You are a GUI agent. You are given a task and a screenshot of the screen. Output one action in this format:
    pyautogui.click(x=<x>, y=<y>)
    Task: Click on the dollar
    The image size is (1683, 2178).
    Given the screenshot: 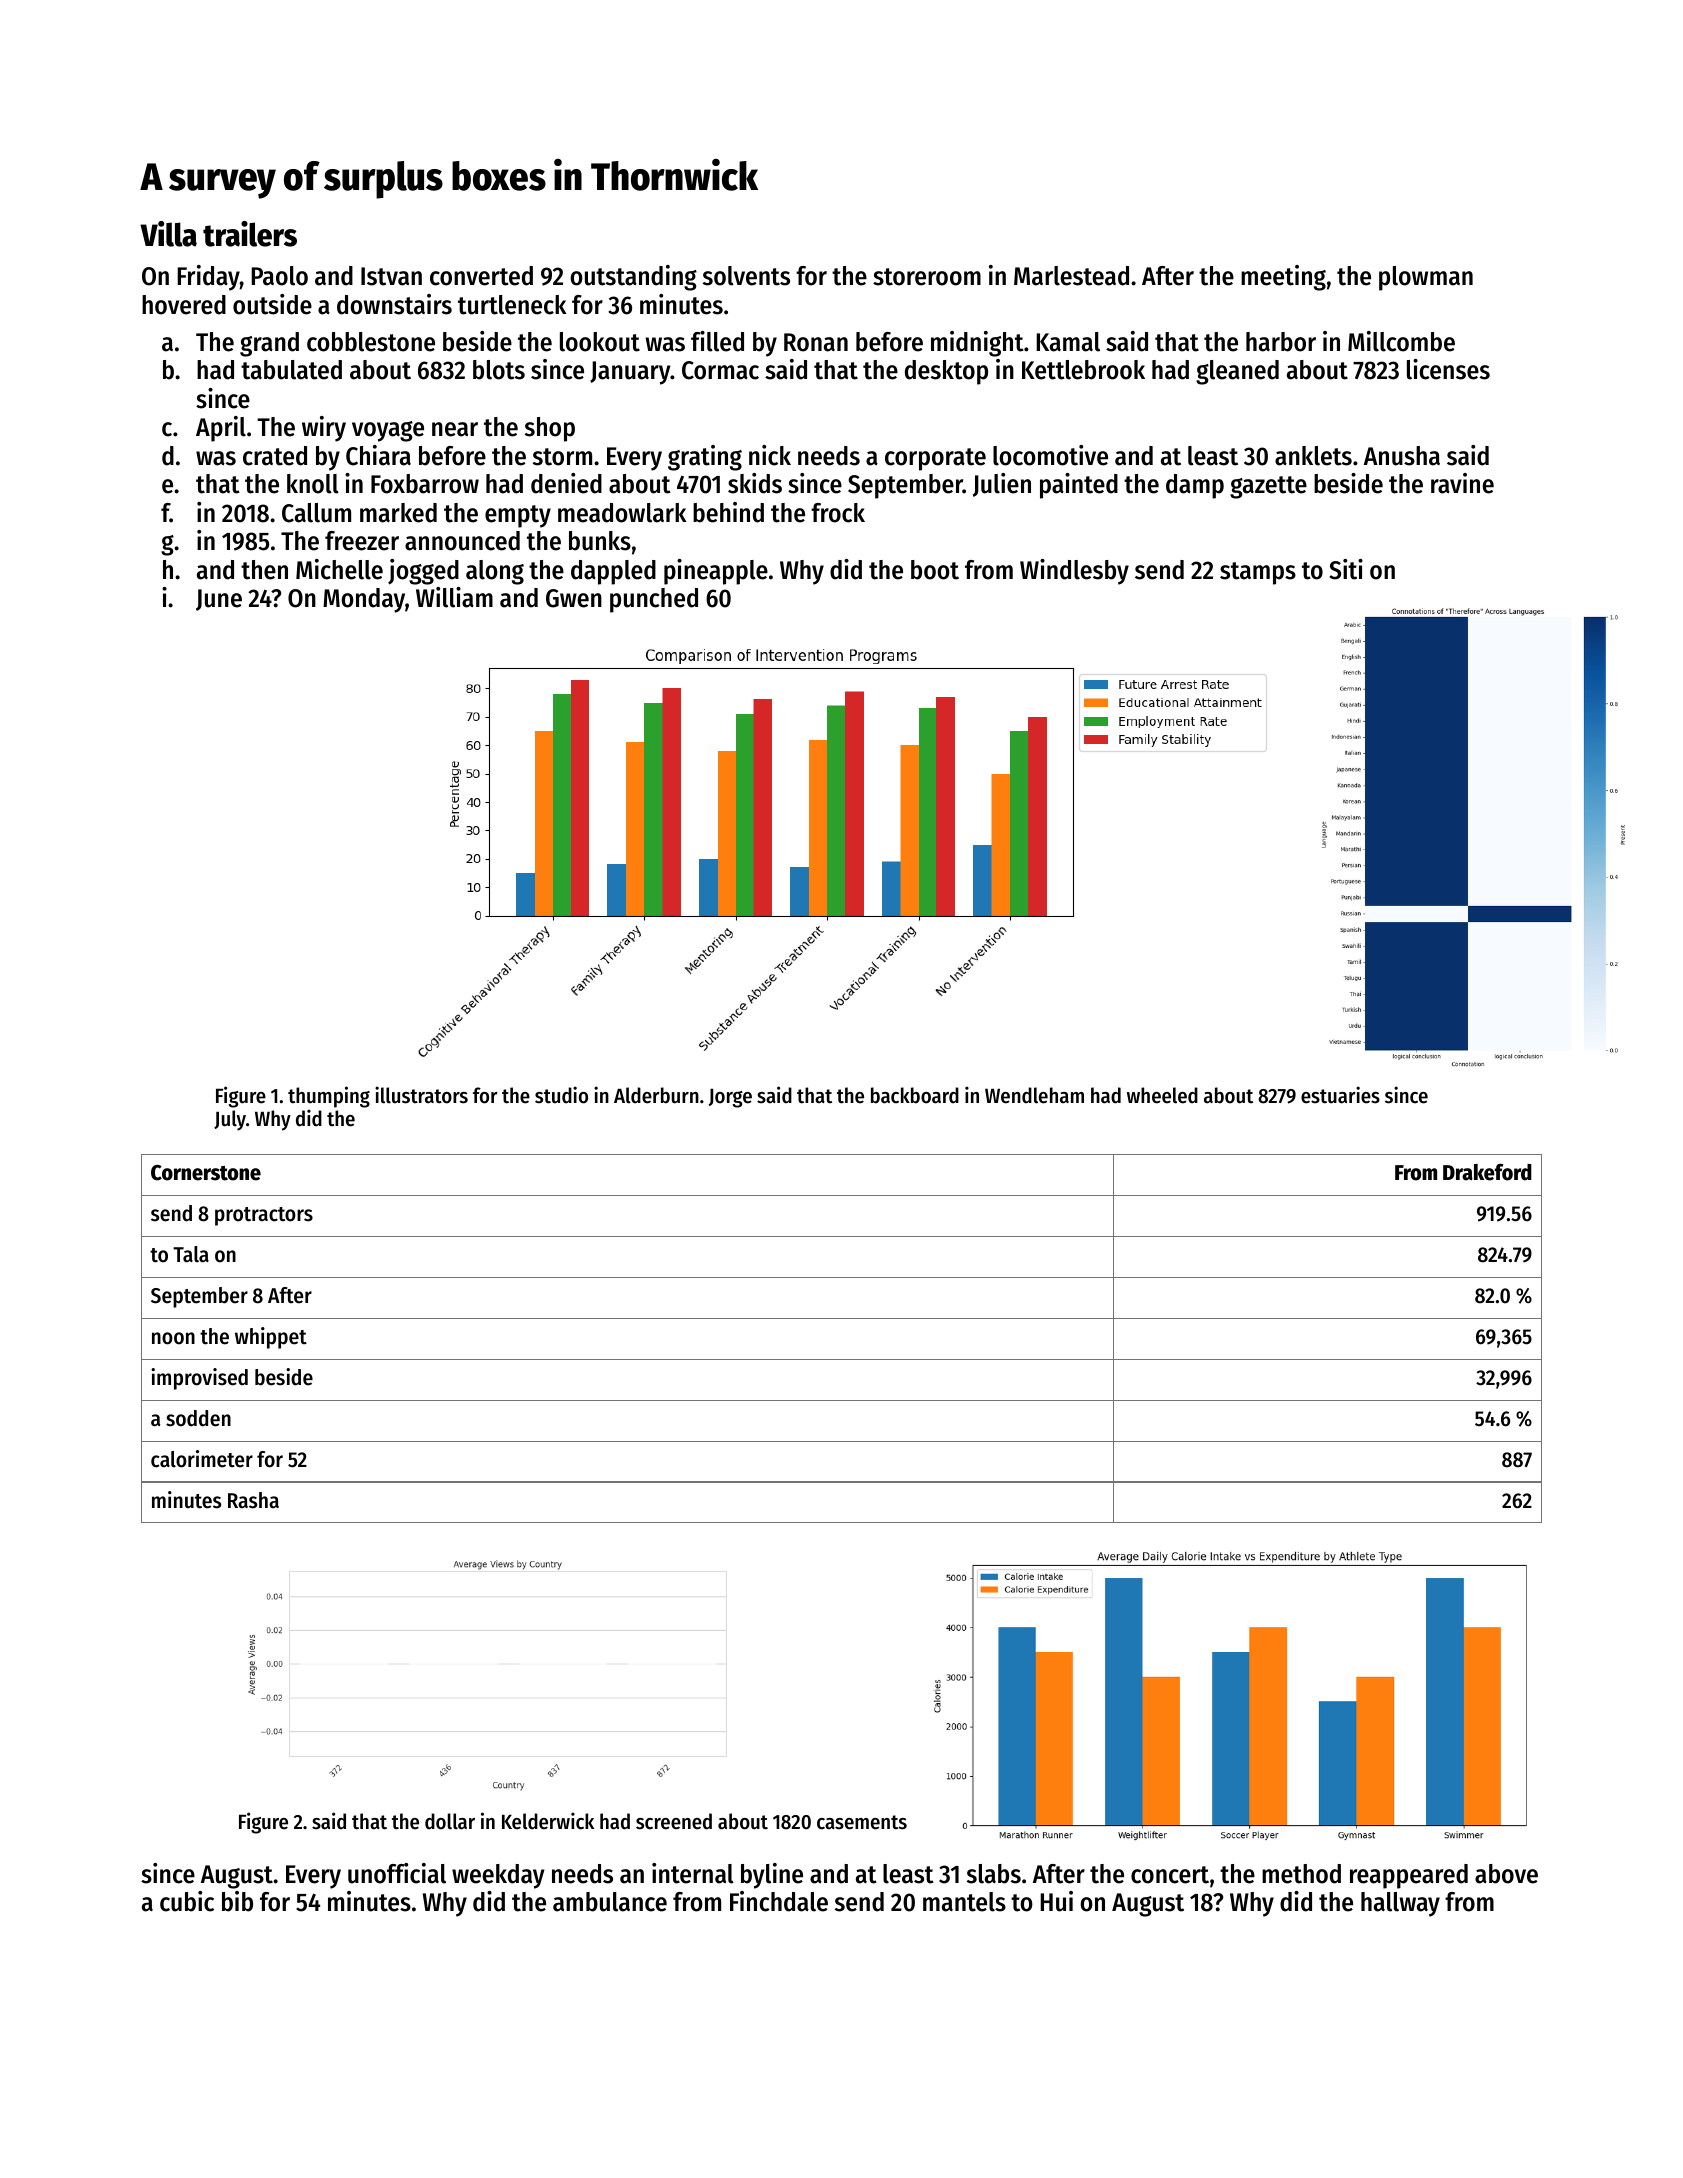 What is the action you would take?
    pyautogui.click(x=450, y=1821)
